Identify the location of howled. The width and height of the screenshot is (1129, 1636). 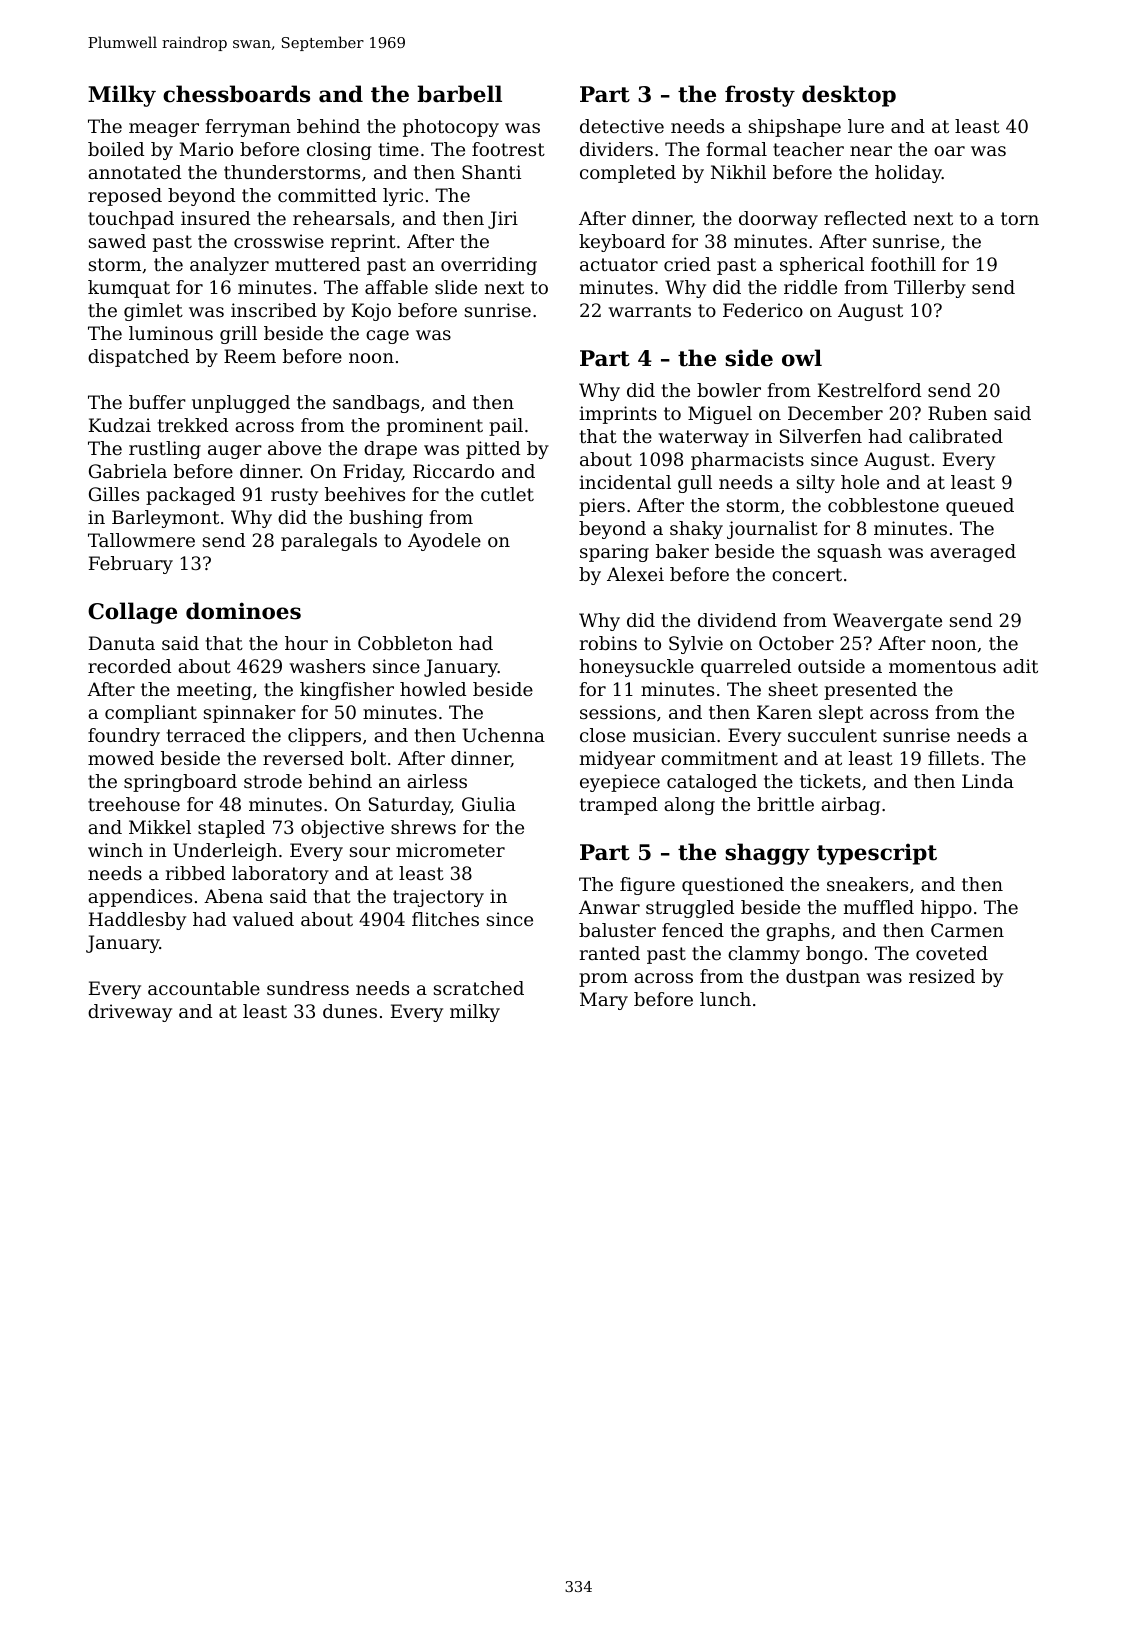
(433, 689).
